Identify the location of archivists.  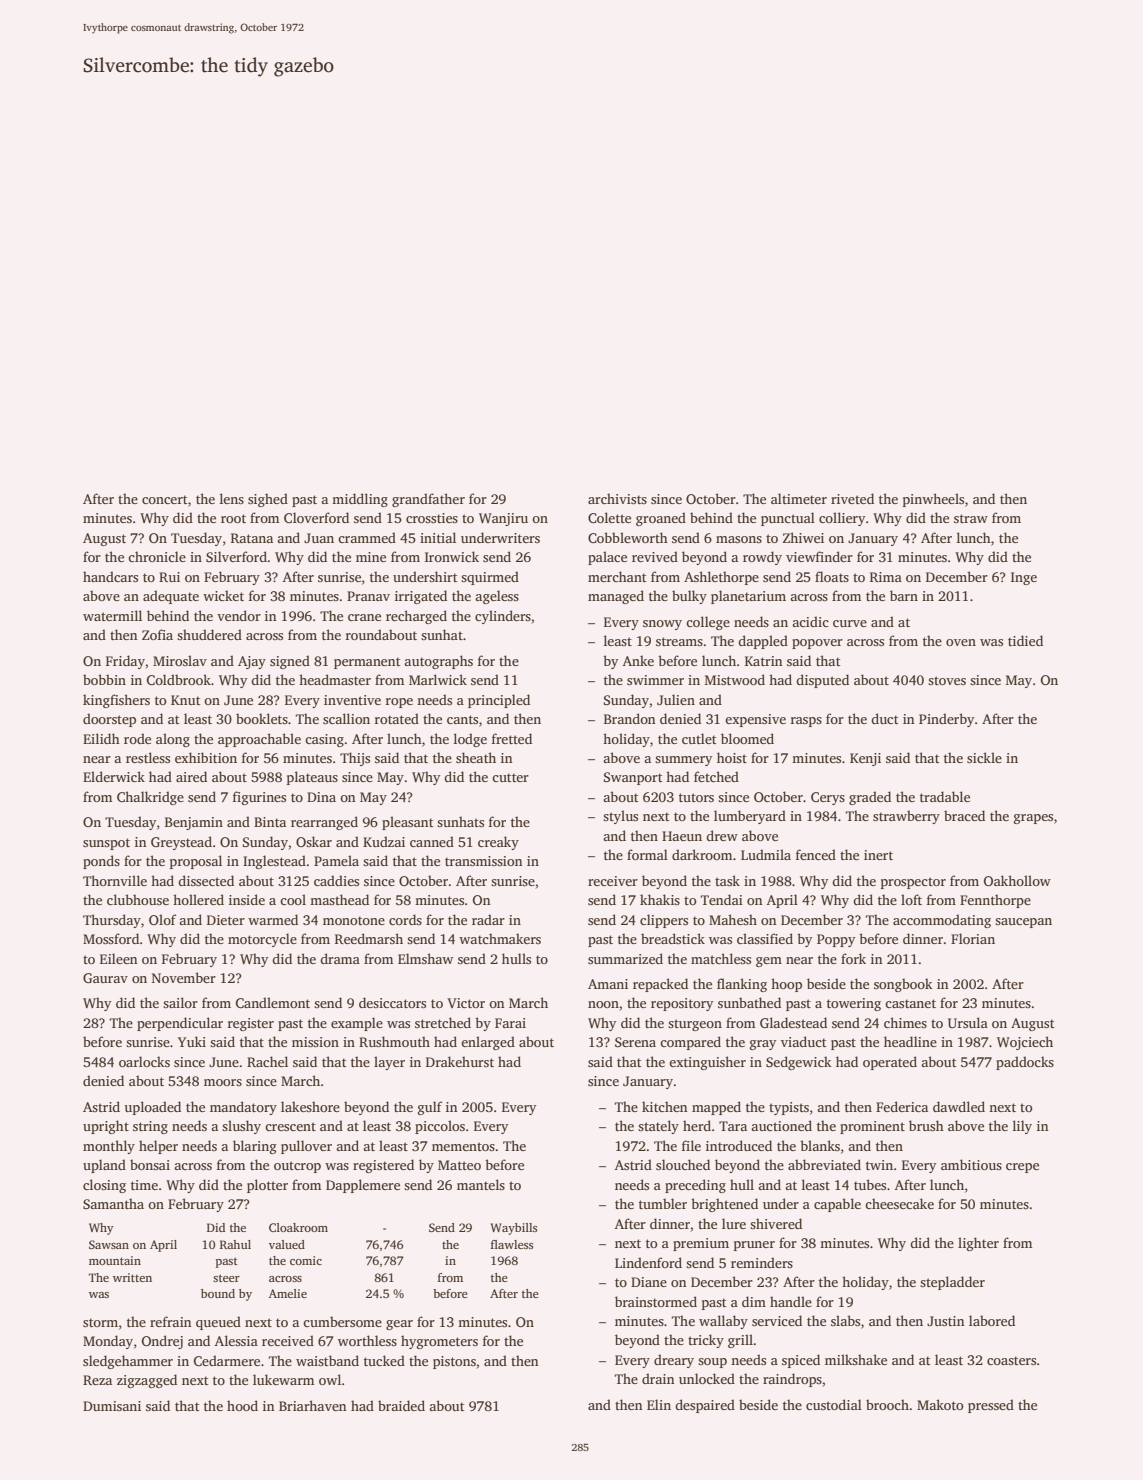
(617, 498).
